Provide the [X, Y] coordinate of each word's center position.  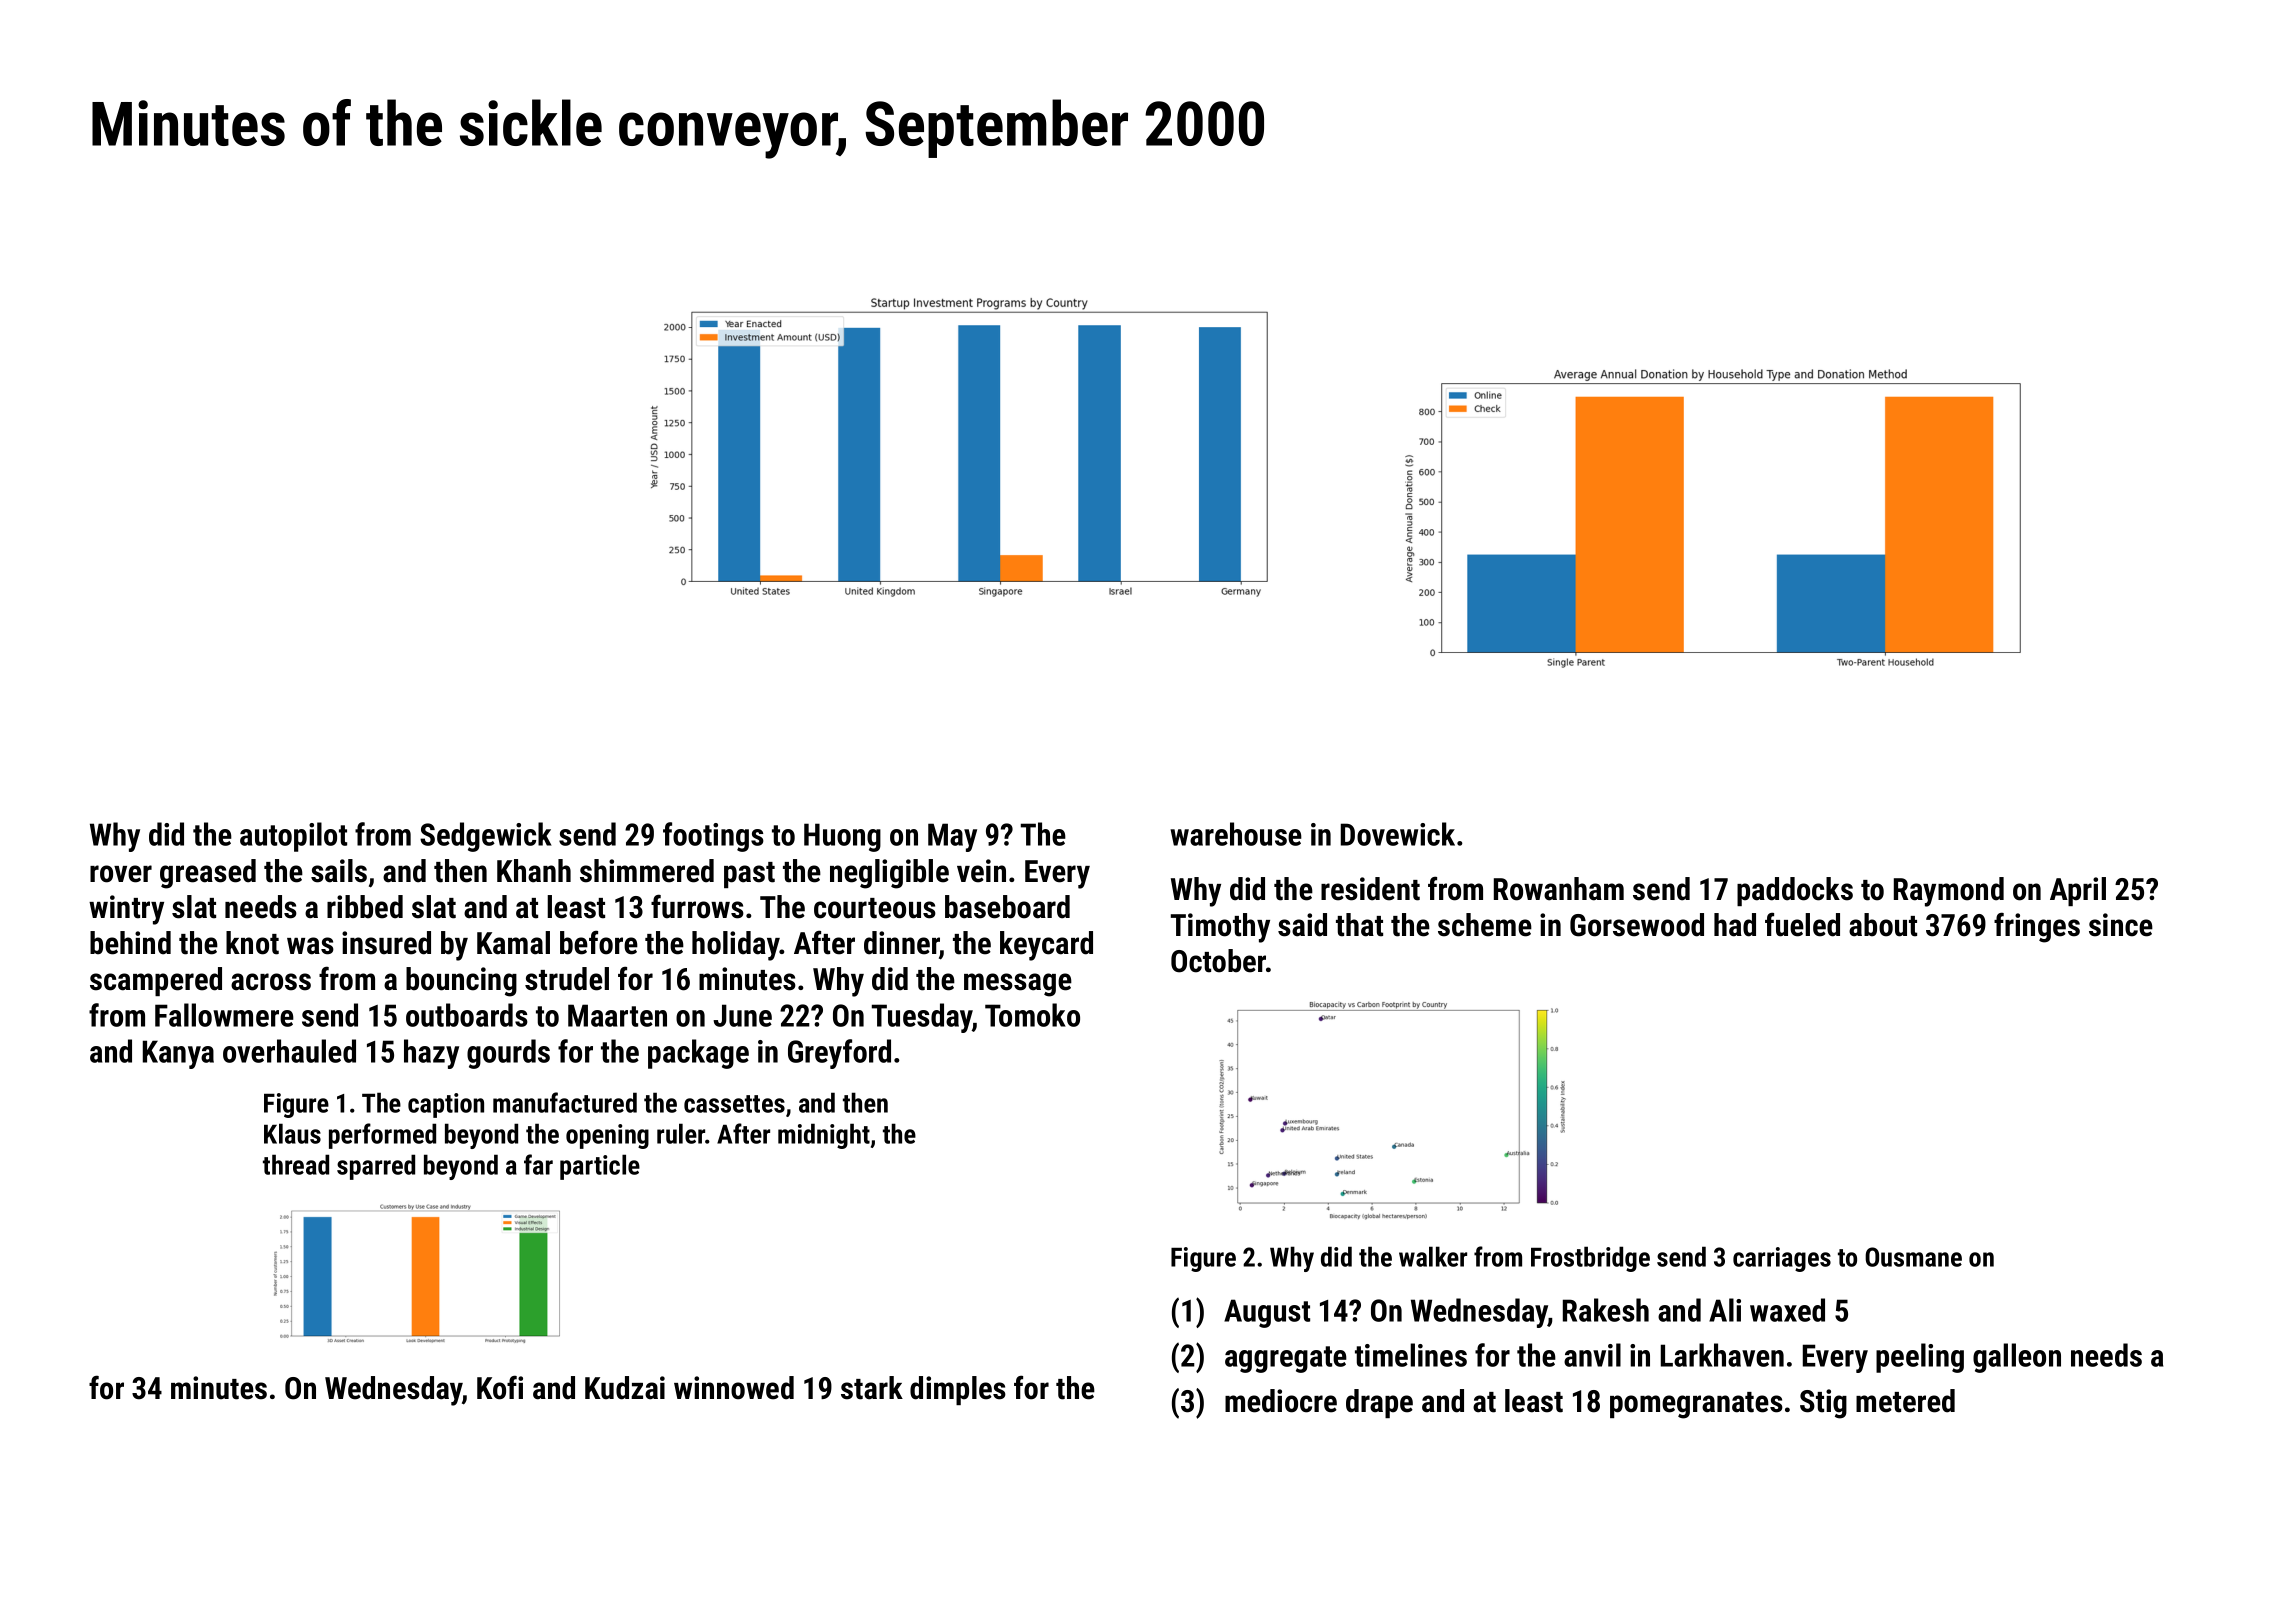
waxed [1787, 1310]
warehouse [1236, 834]
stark [872, 1388]
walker [1433, 1256]
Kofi [500, 1387]
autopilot [293, 837]
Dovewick [1398, 834]
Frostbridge [1590, 1259]
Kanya [178, 1054]
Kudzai [625, 1388]
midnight [824, 1136]
